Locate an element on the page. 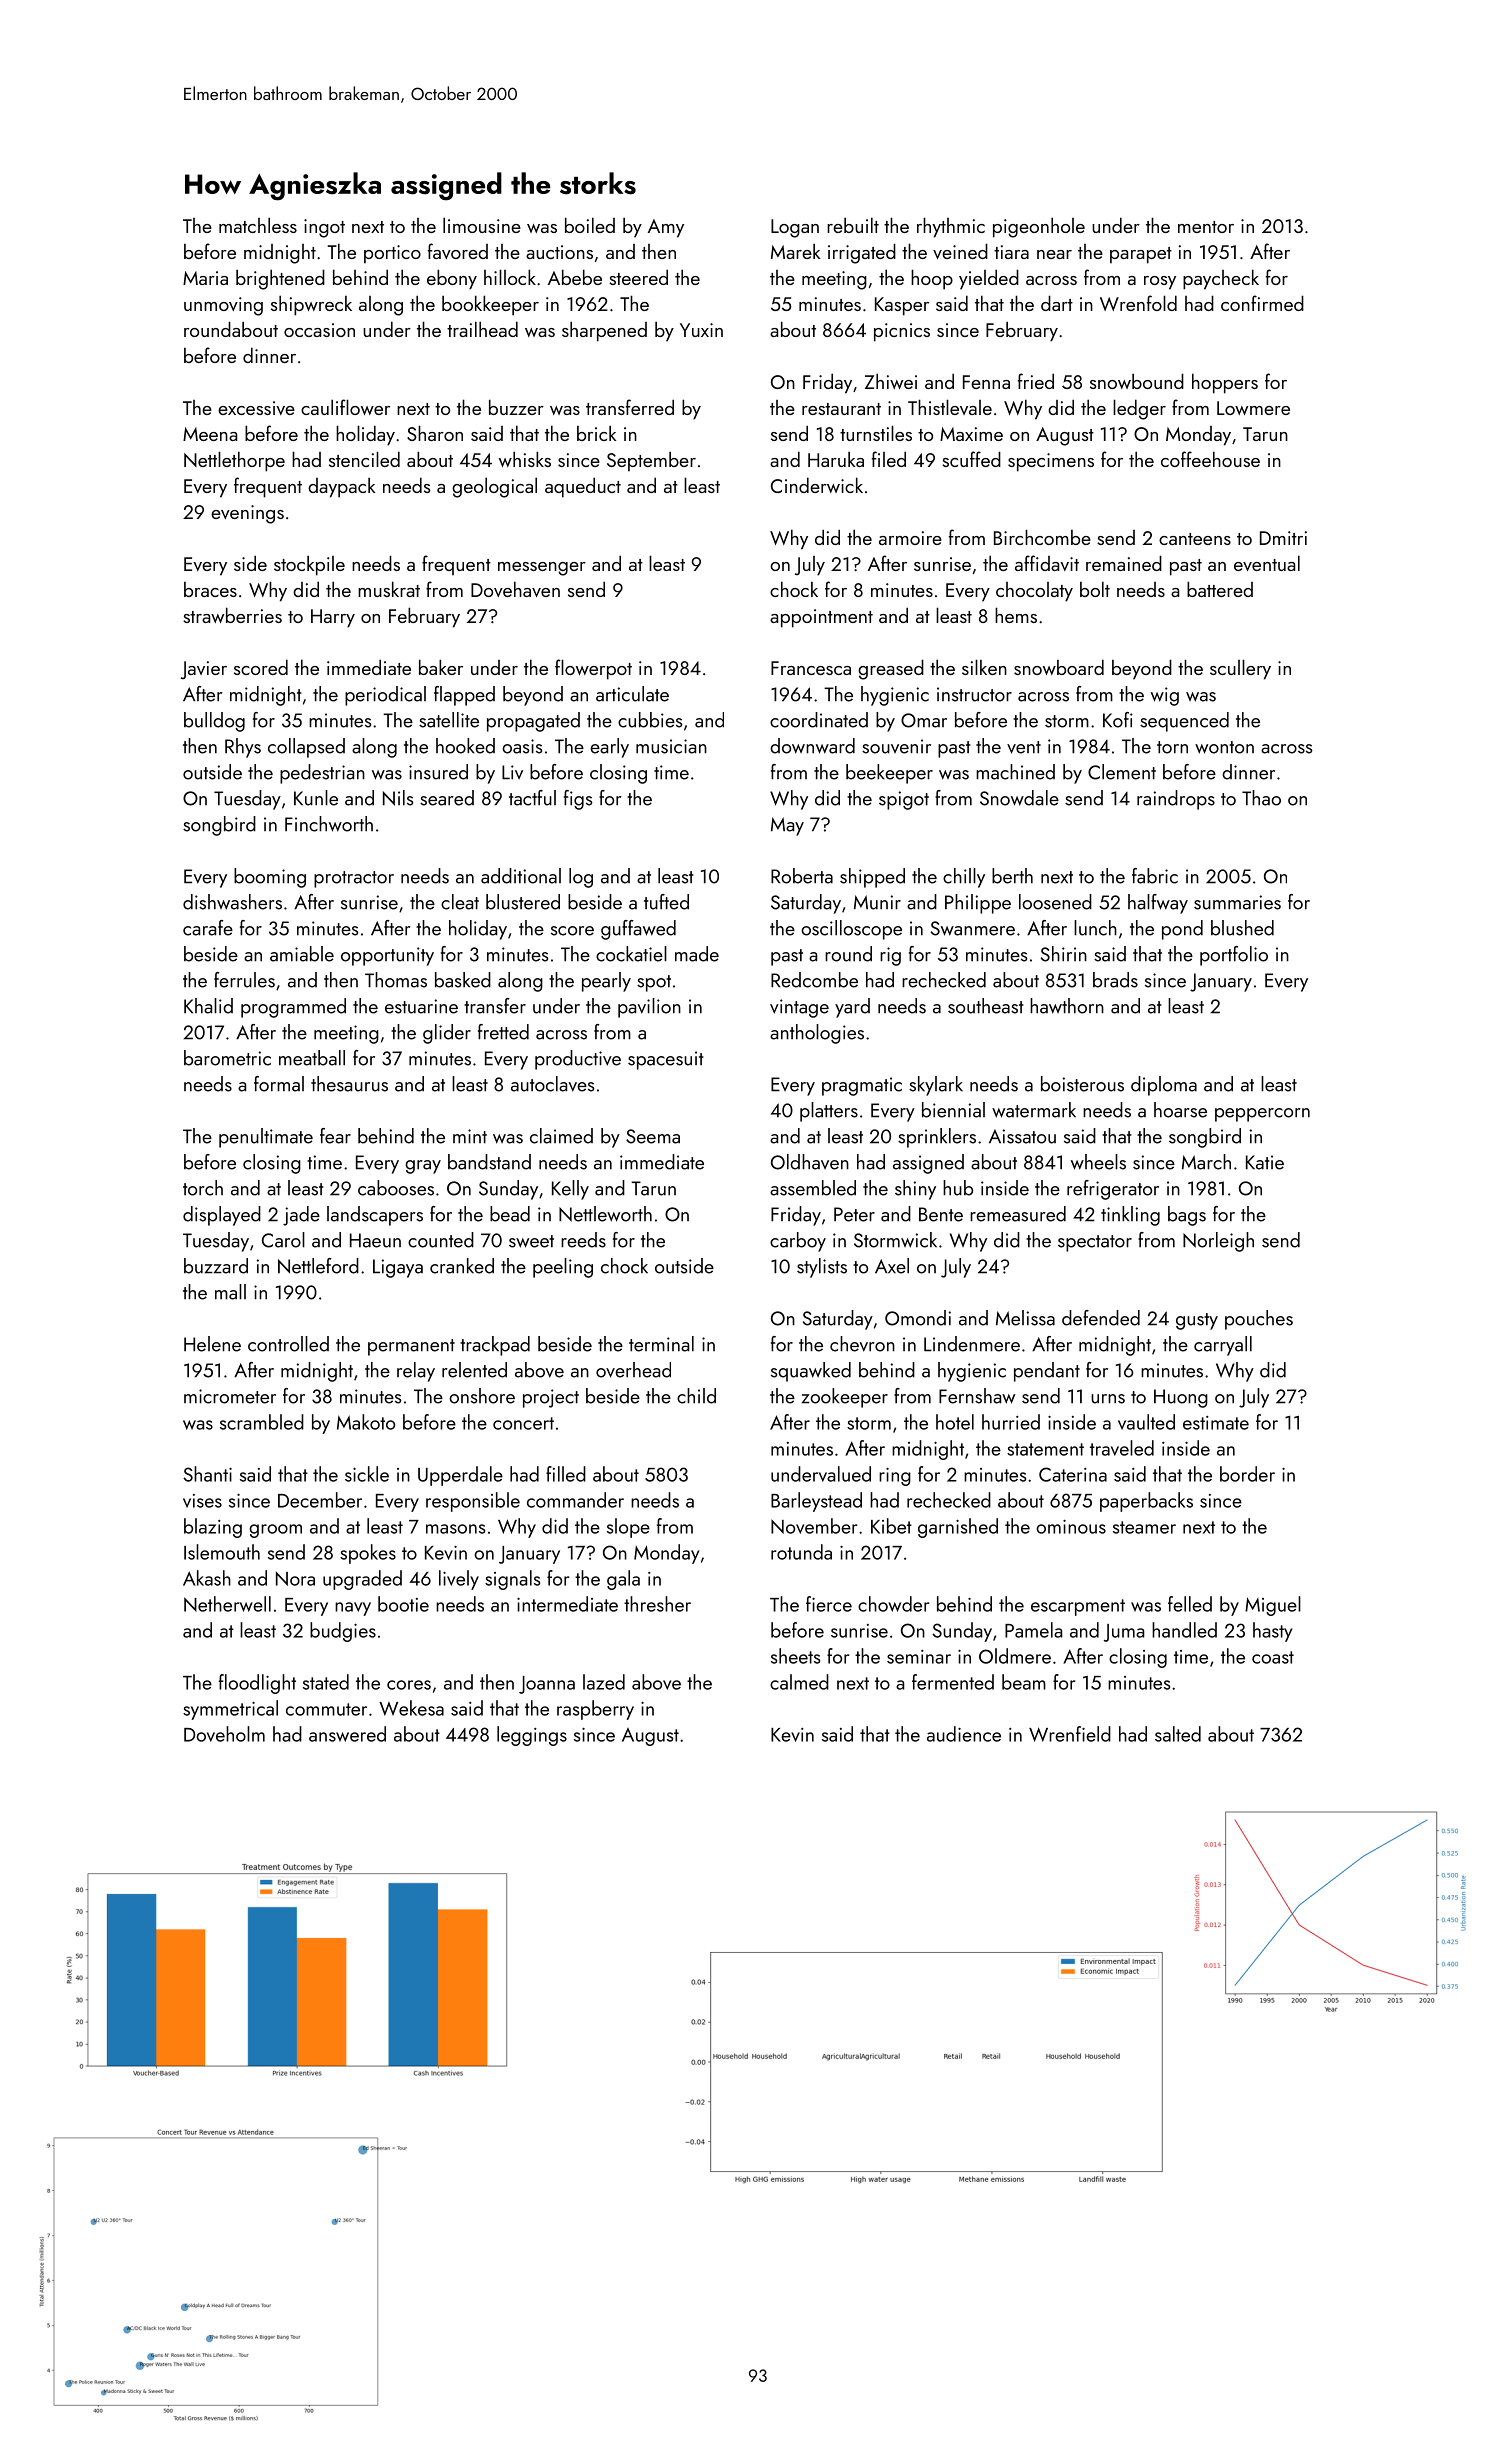 The width and height of the image is (1496, 2464). formal is located at coordinates (279, 1084).
